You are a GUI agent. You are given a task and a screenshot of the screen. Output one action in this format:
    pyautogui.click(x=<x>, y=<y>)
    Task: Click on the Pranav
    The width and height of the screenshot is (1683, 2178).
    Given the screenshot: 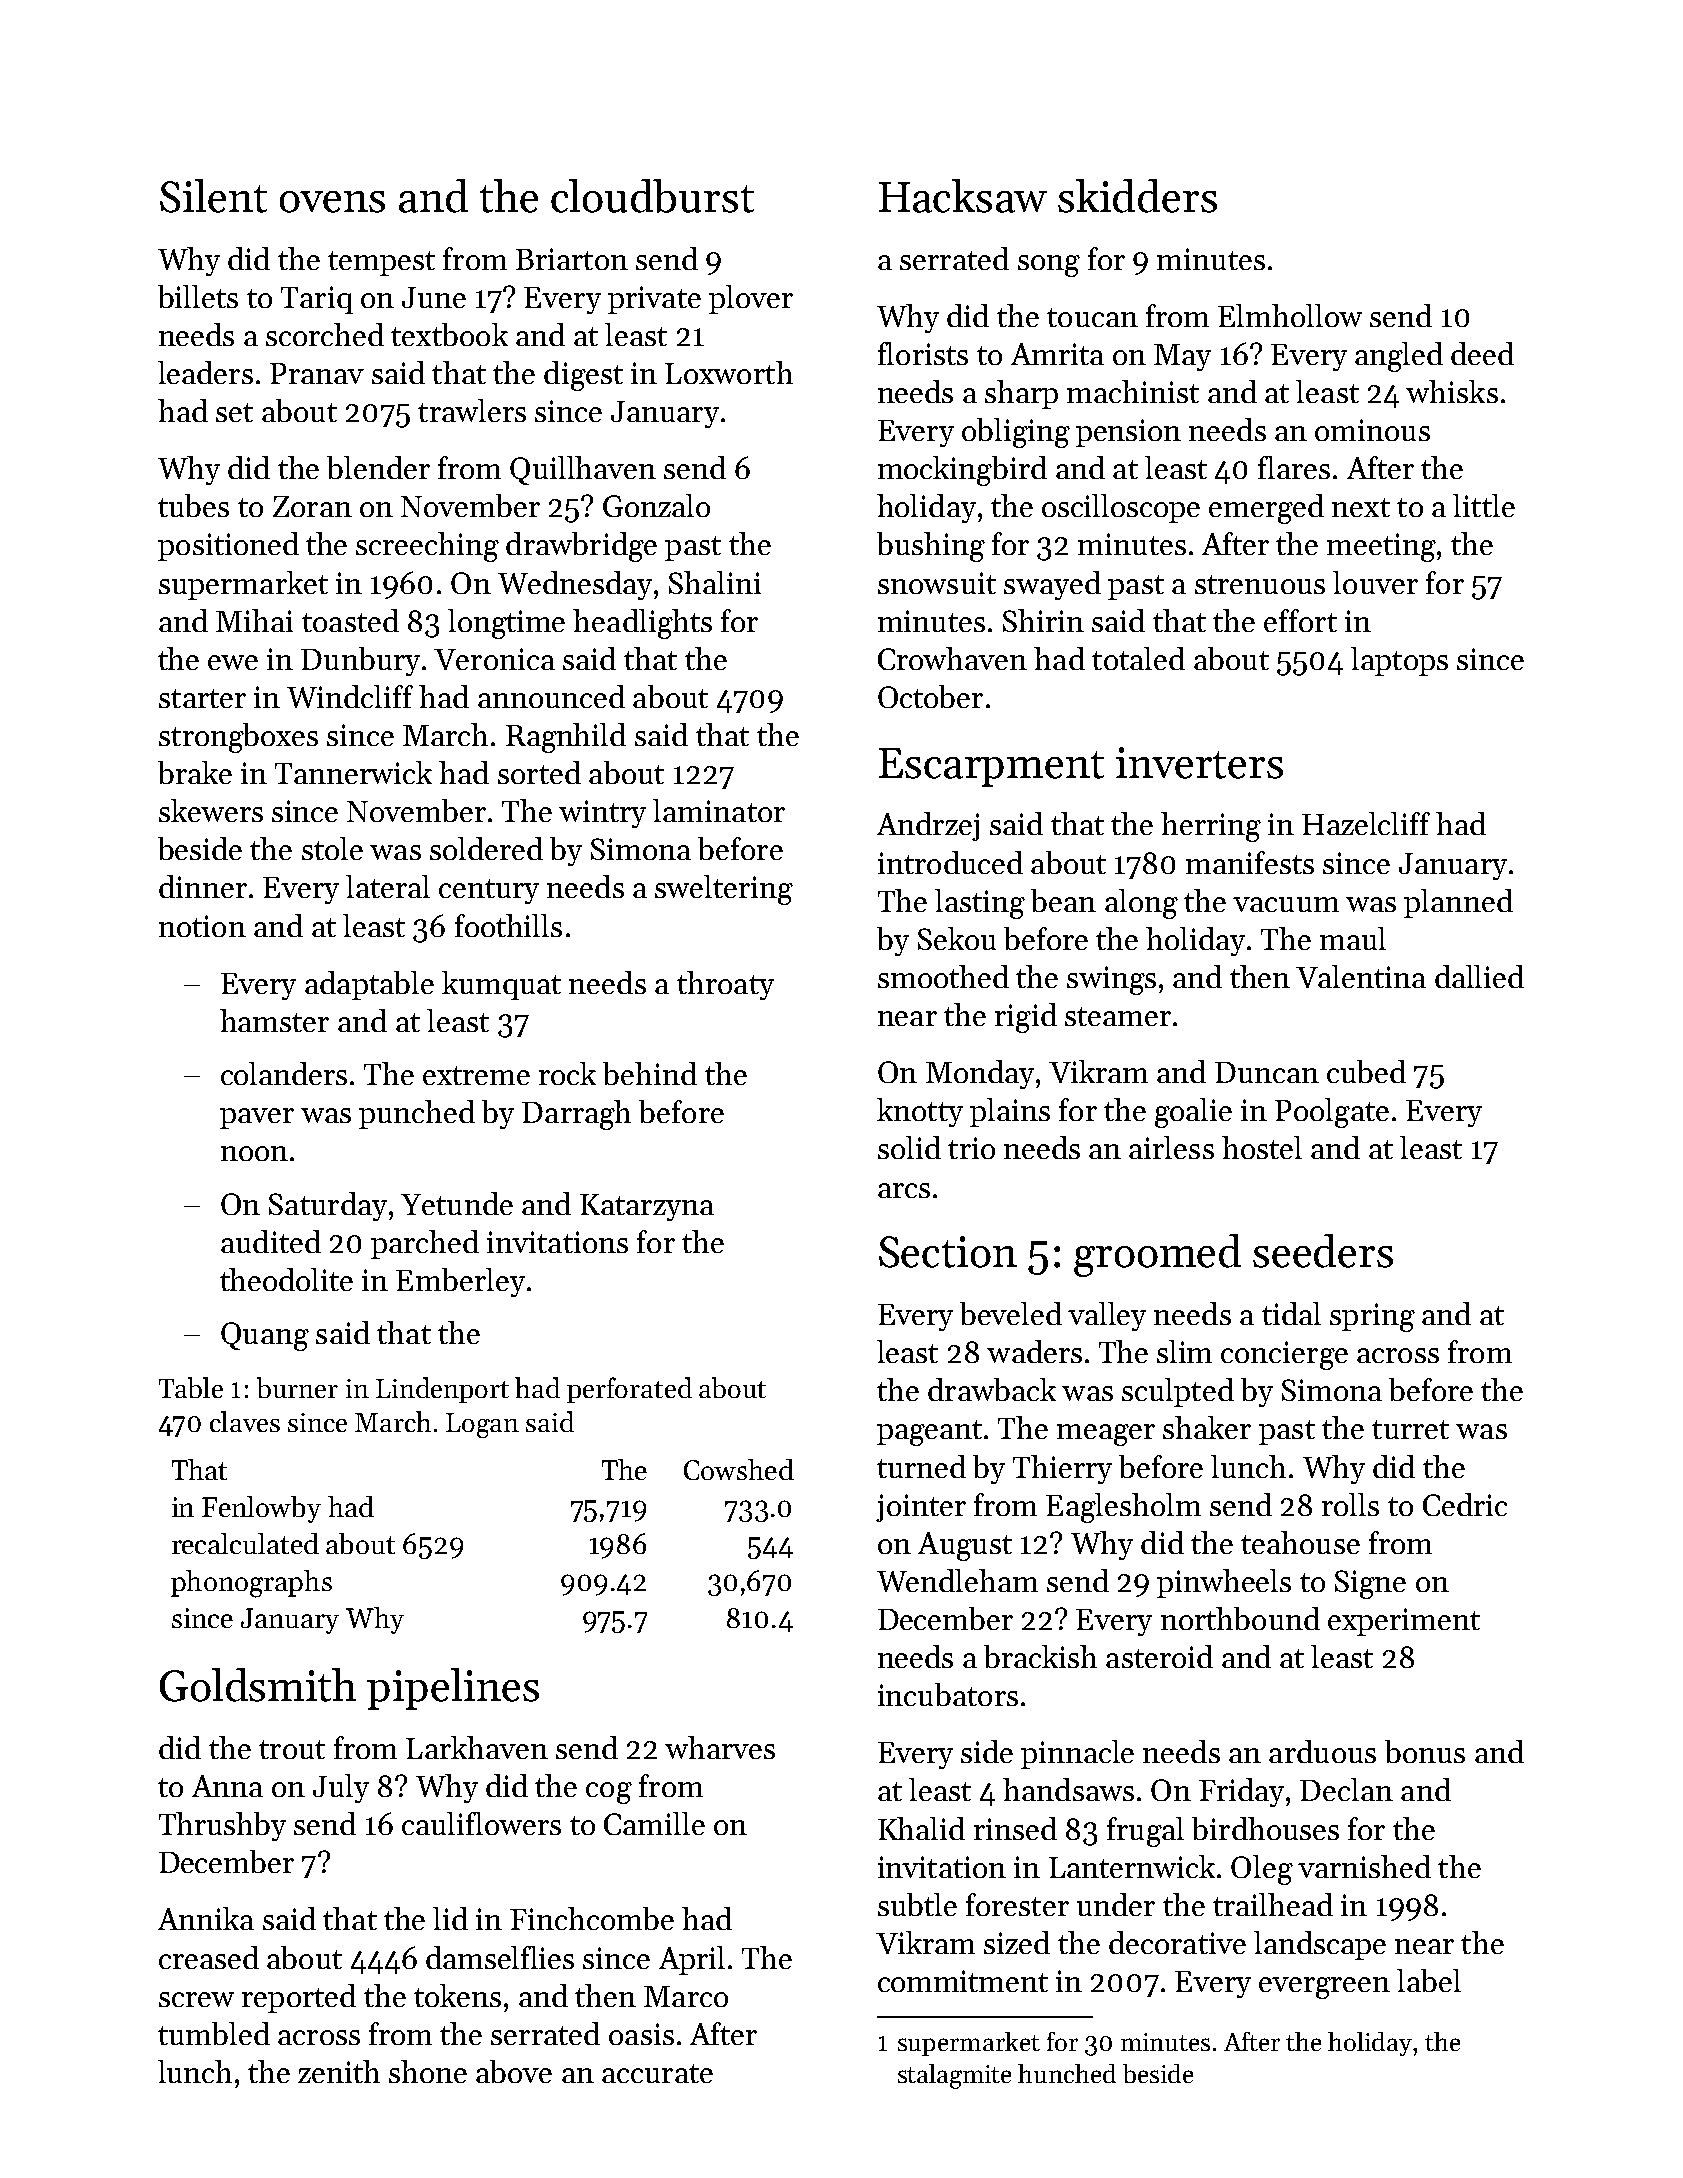 What is the action you would take?
    pyautogui.click(x=317, y=373)
